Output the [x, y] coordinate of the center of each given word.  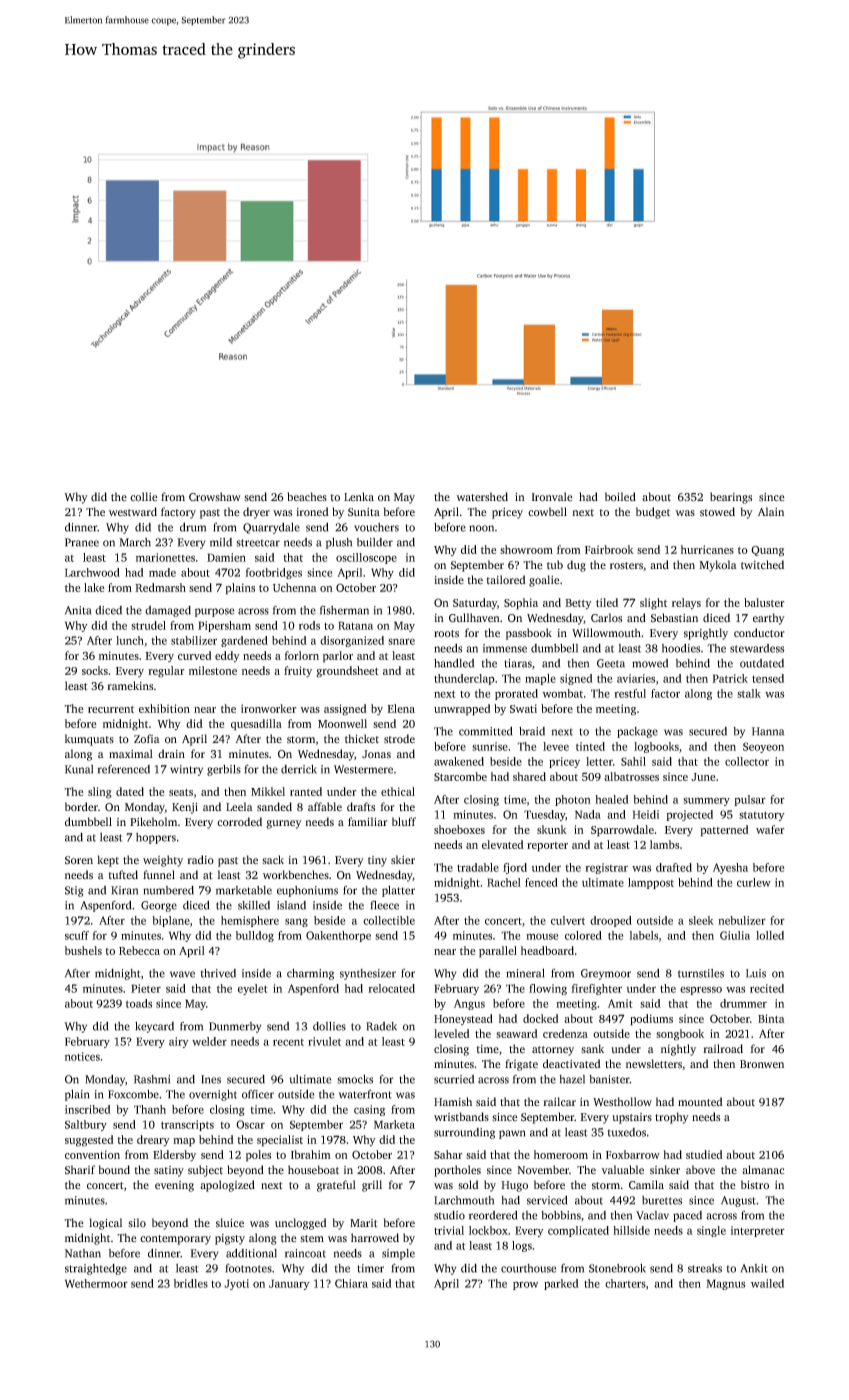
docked [541, 1018]
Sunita [364, 512]
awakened [459, 761]
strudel [148, 625]
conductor [759, 633]
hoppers [156, 838]
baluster [764, 602]
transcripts [187, 1125]
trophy [672, 1118]
